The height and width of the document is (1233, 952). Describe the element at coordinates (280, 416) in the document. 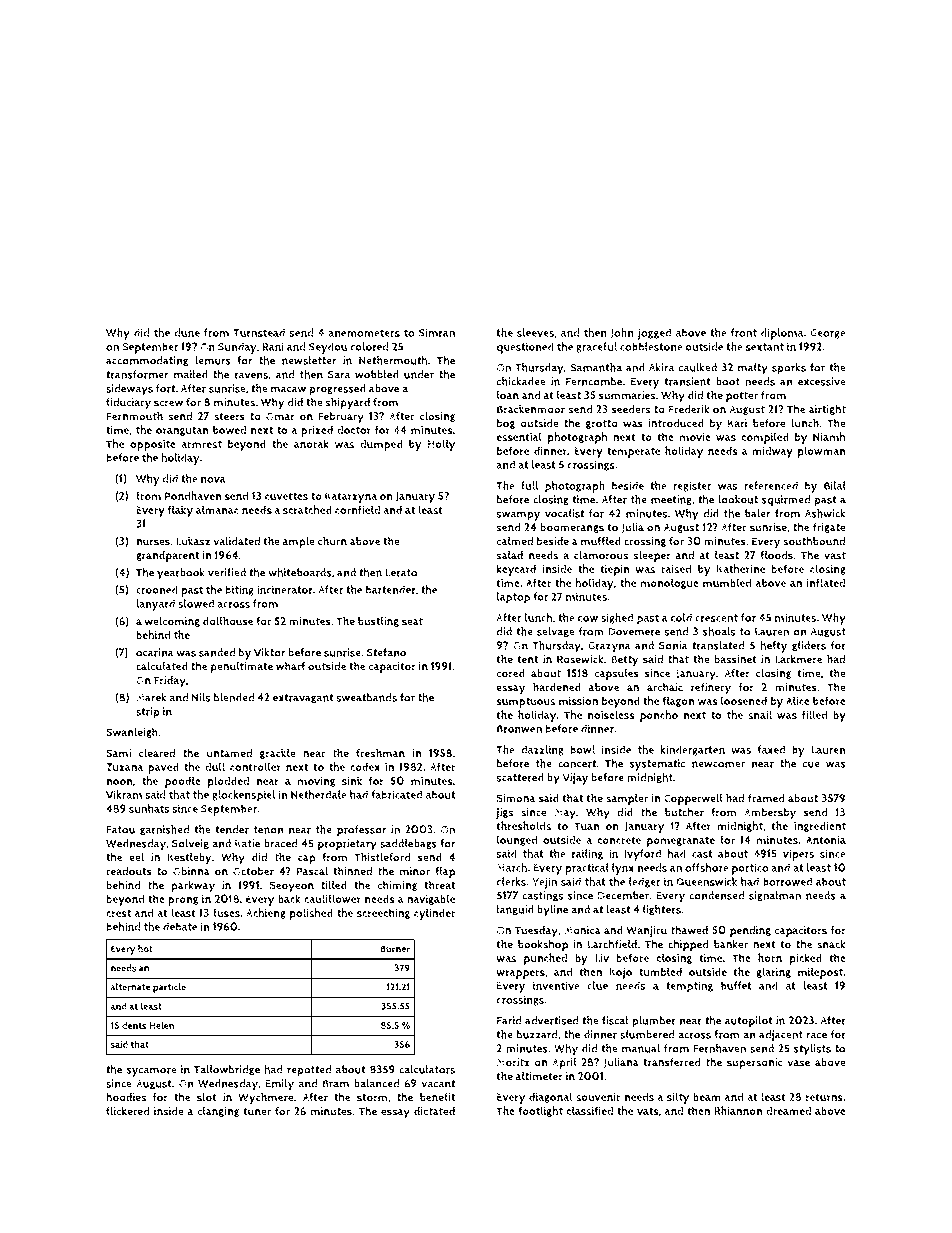

I see `Omar` at that location.
